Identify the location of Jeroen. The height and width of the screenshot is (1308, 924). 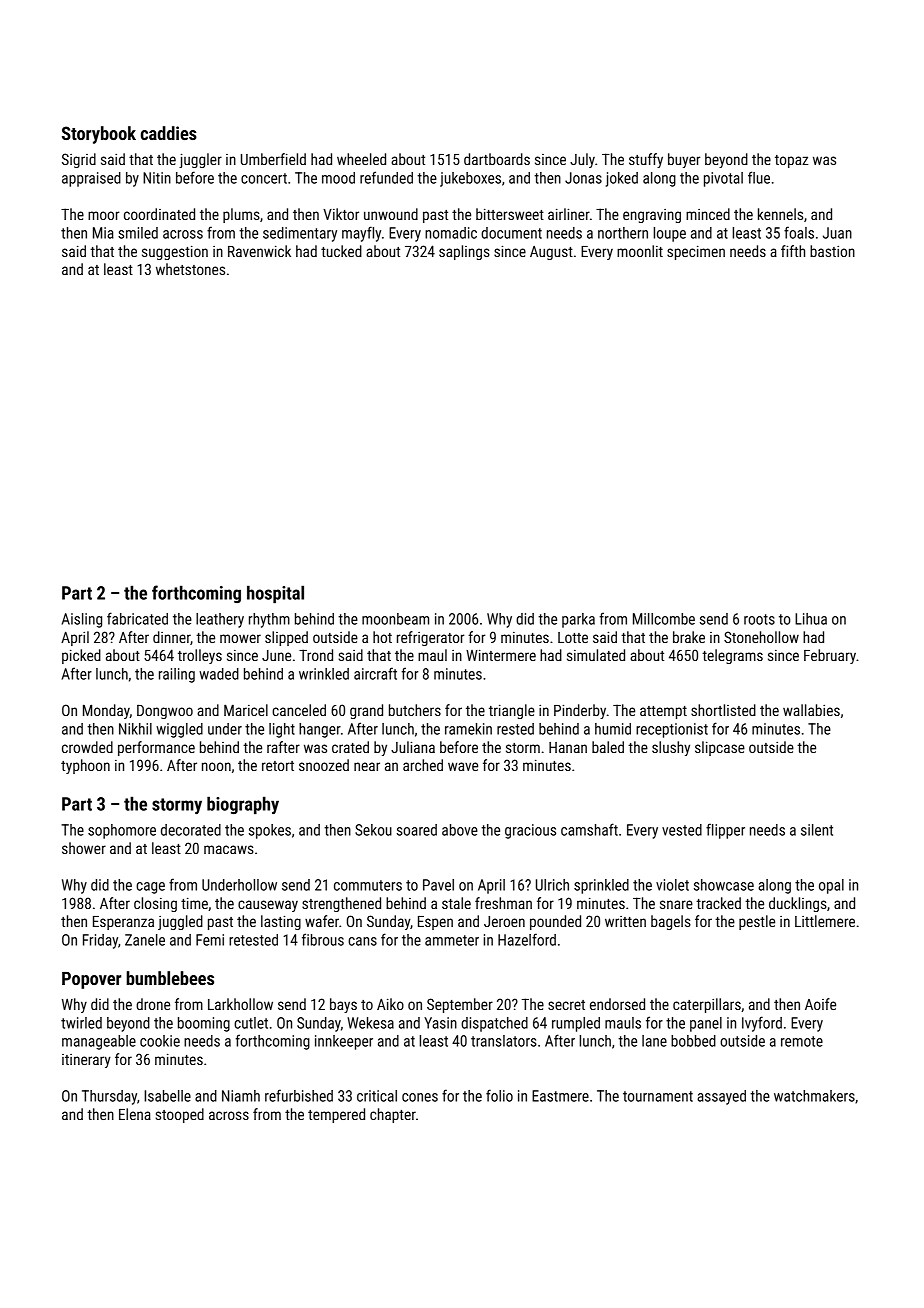
(504, 921).
